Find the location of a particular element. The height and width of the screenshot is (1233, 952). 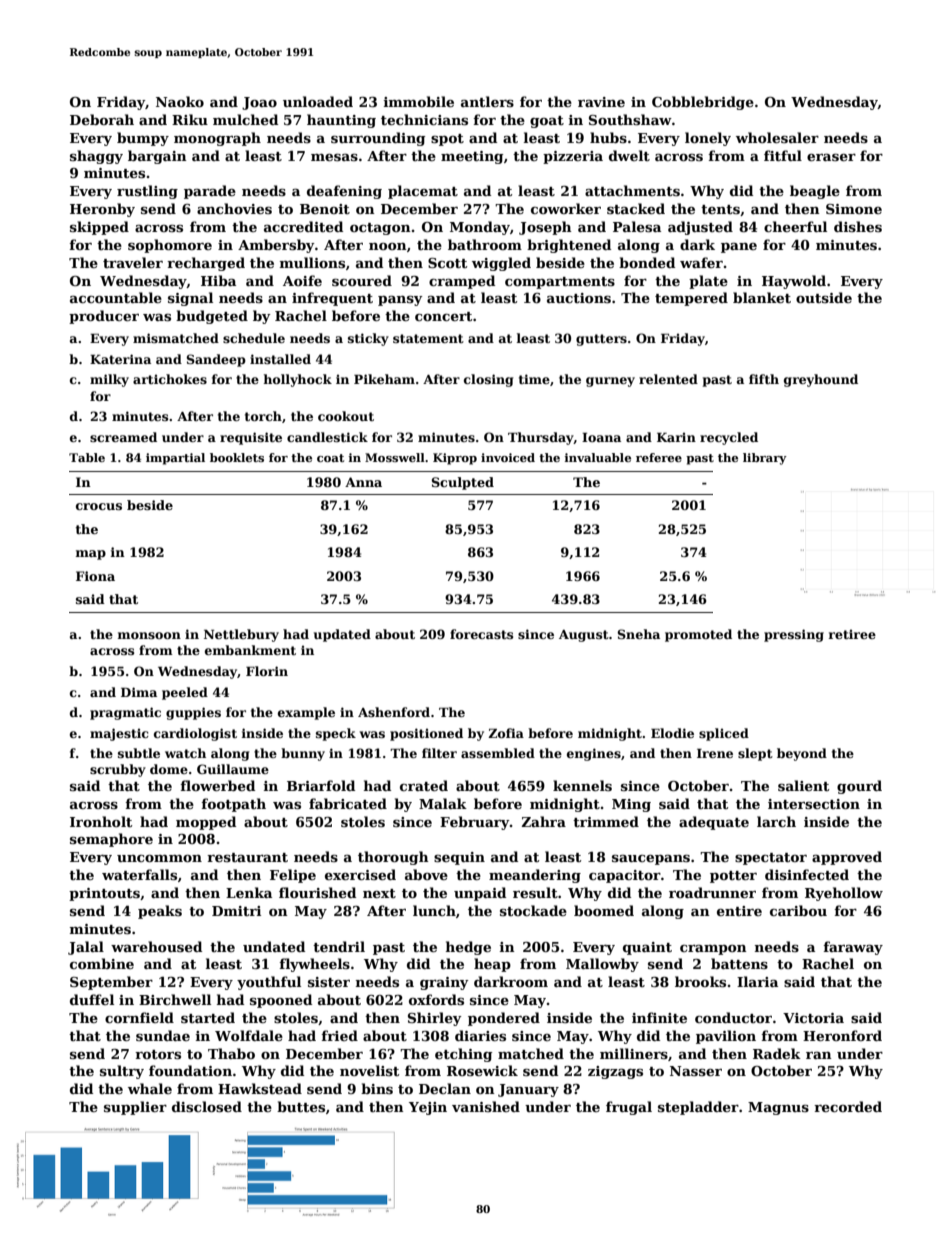

pizzeria is located at coordinates (573, 157).
